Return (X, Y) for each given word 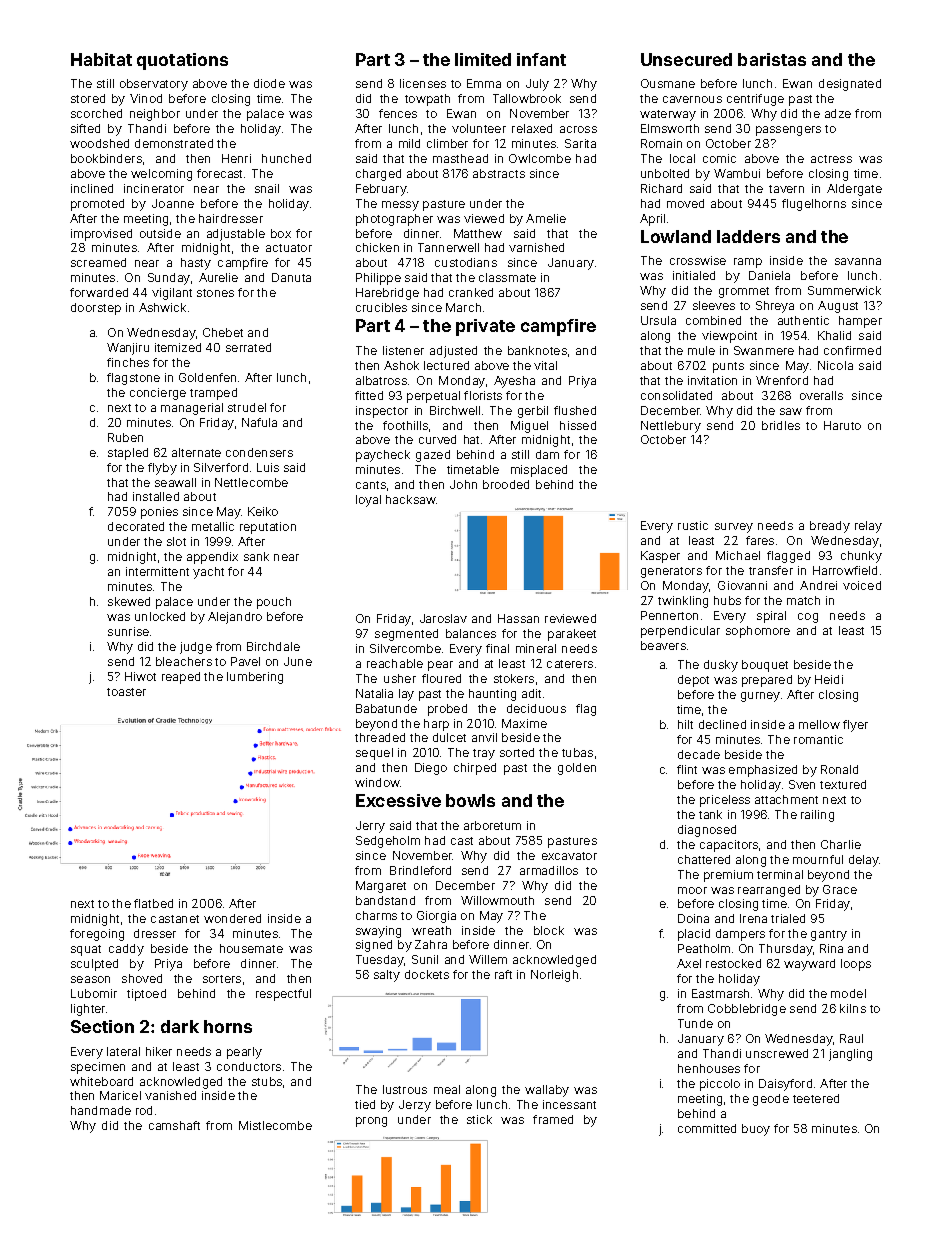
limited (483, 59)
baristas (772, 59)
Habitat (101, 59)
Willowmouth (497, 900)
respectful (283, 995)
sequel (374, 754)
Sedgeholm (388, 842)
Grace (840, 889)
